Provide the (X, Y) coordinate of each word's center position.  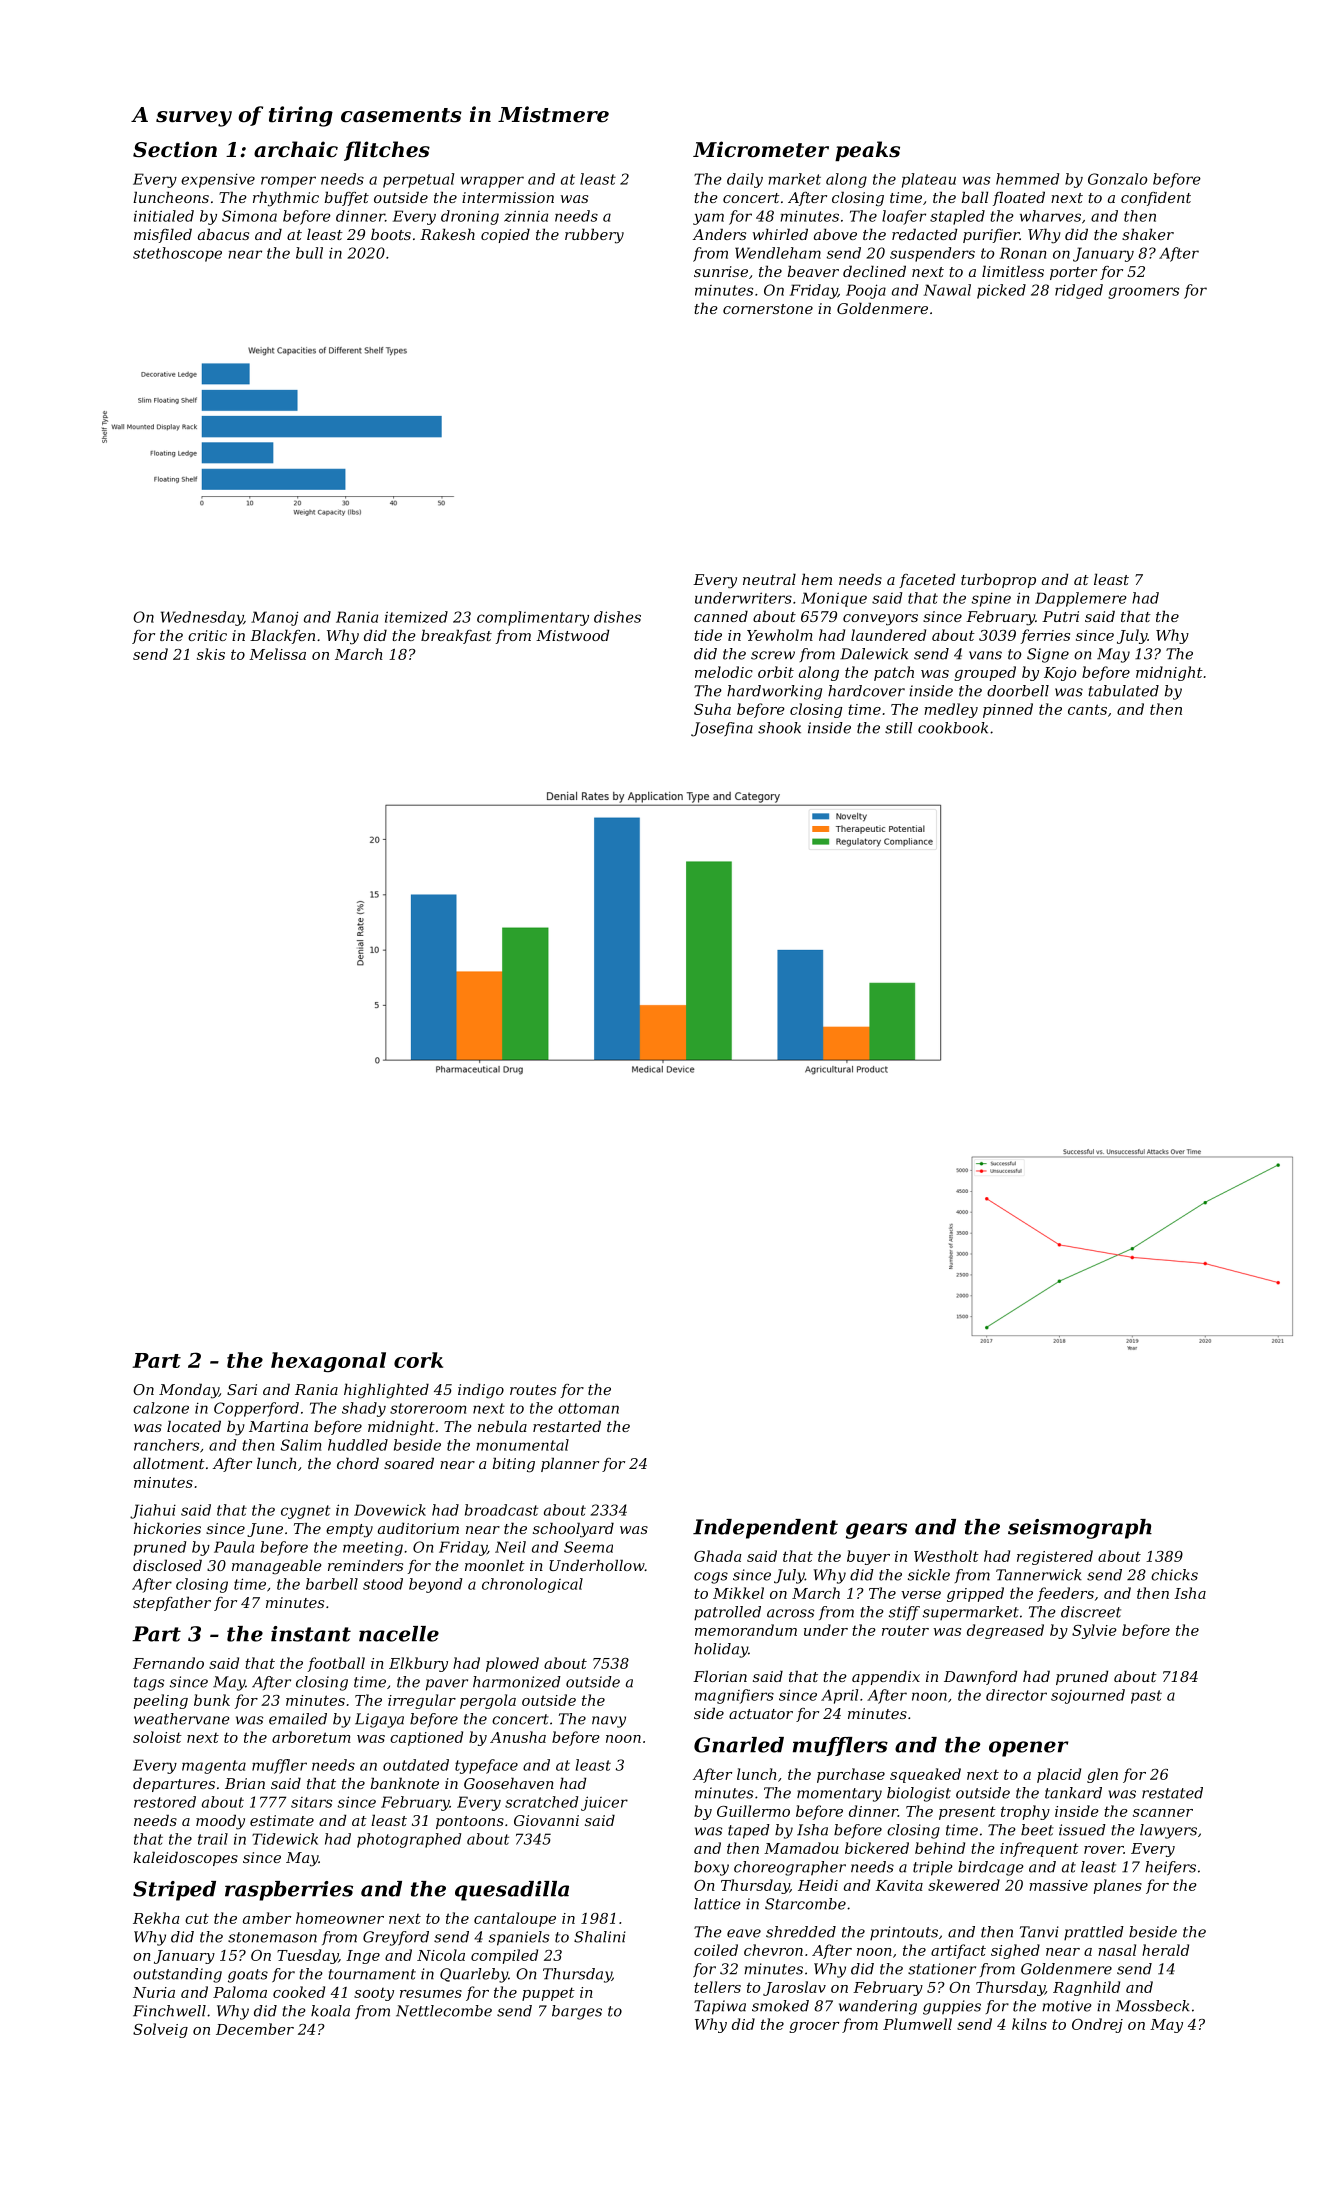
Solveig (160, 2030)
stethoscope (177, 254)
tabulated (1124, 691)
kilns (1029, 2024)
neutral (769, 579)
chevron (773, 1950)
